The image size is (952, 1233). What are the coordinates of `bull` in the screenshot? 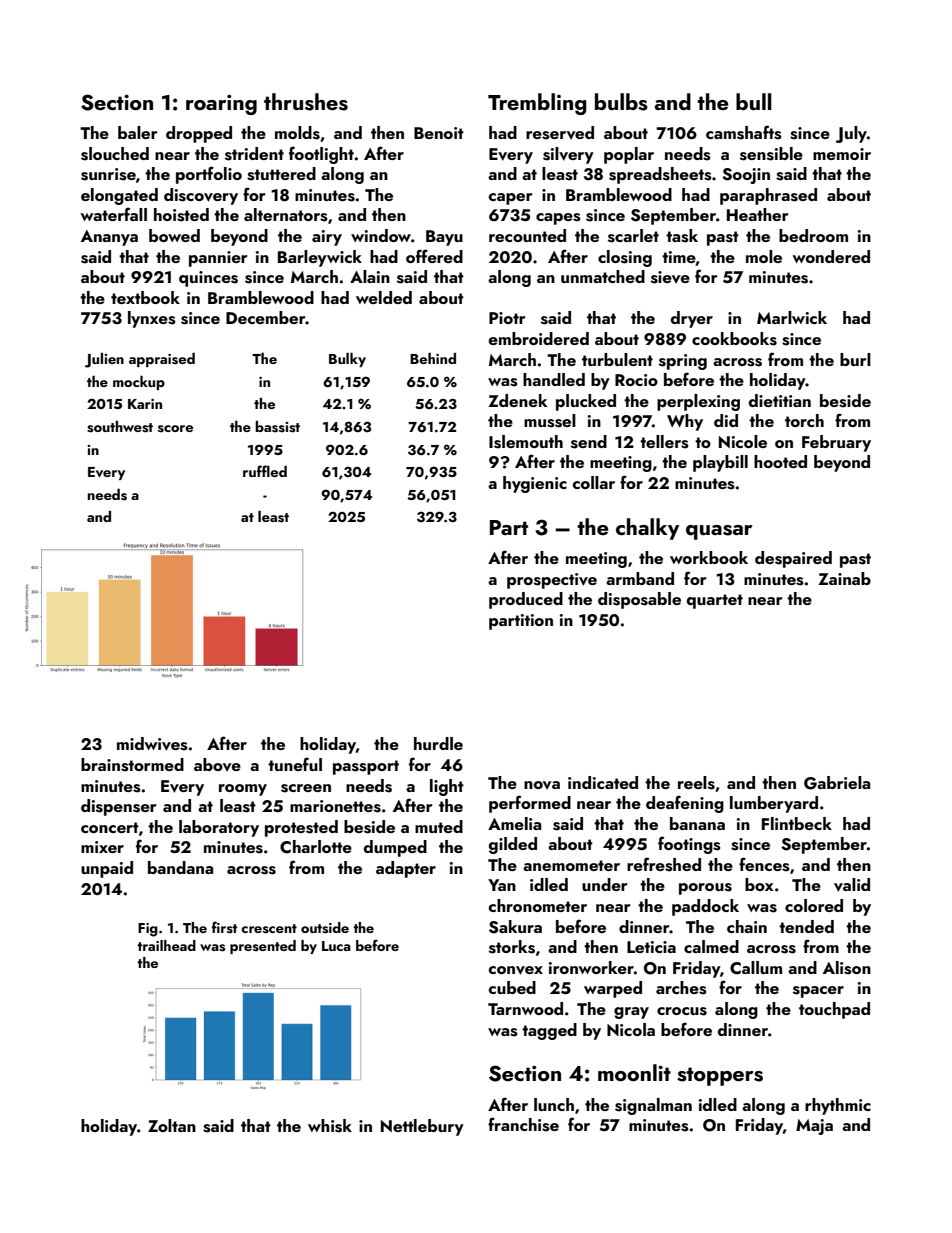 It's located at (754, 101).
